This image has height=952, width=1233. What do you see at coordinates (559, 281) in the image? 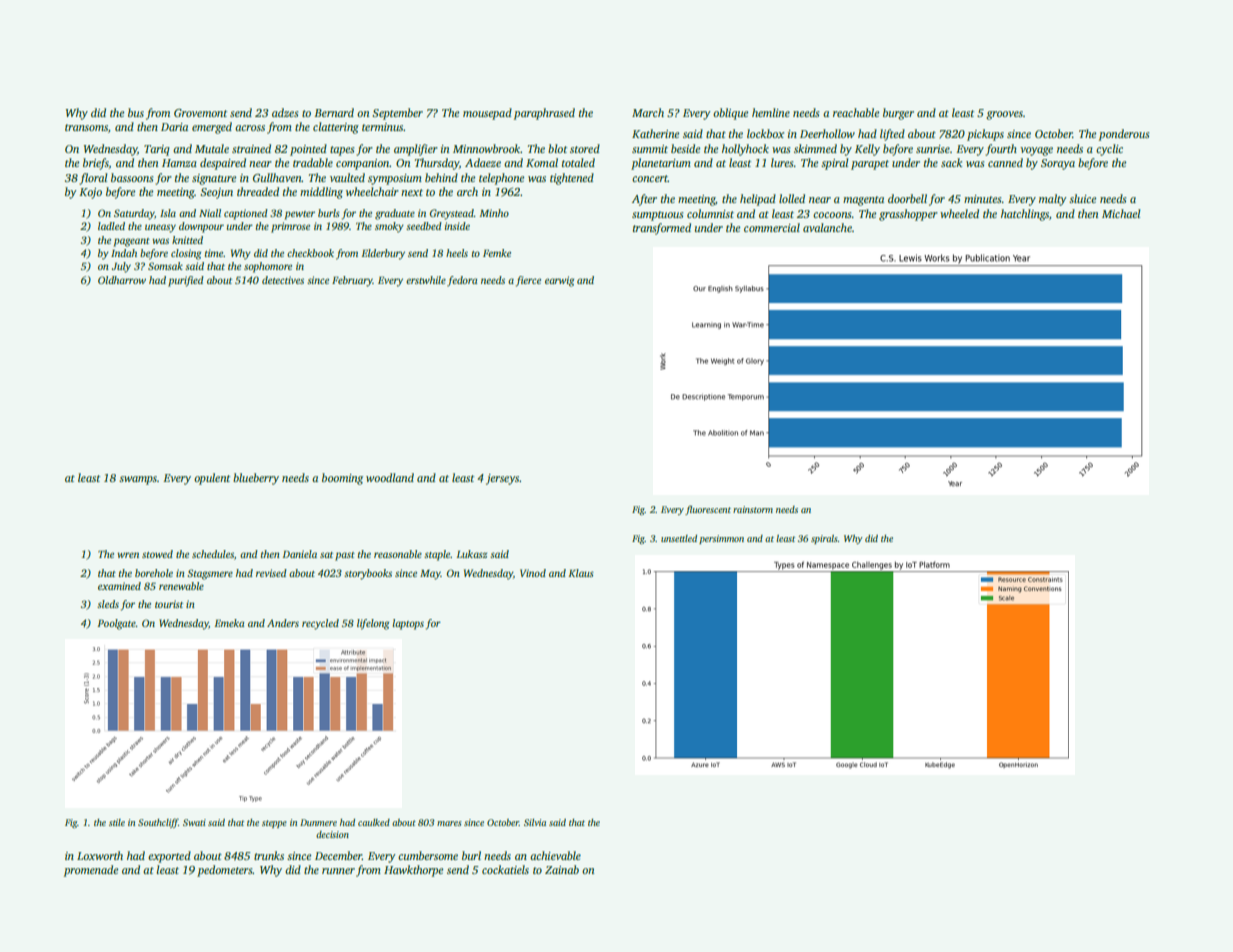
I see `earwig` at bounding box center [559, 281].
